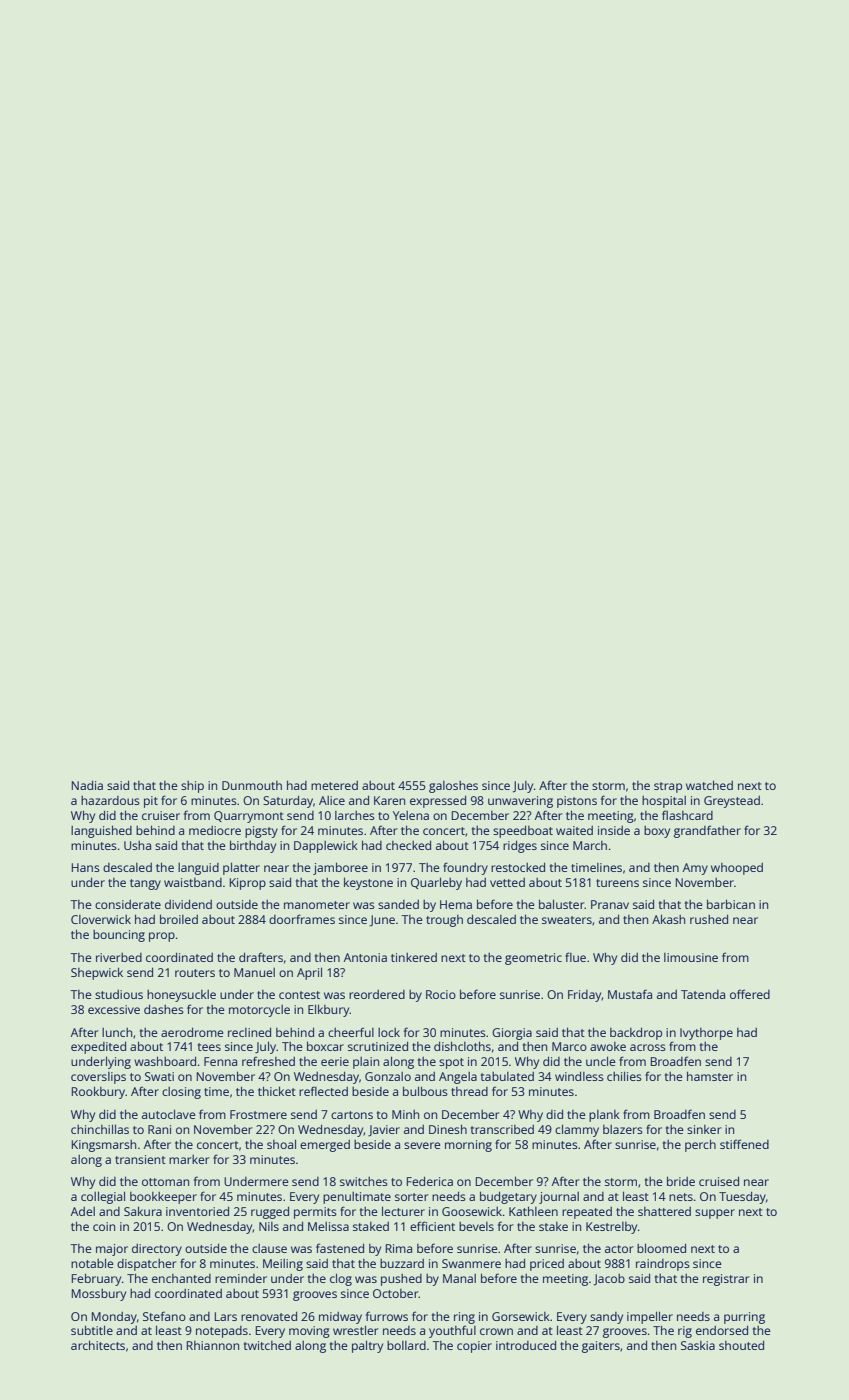 The height and width of the page is (1400, 849). What do you see at coordinates (197, 1211) in the page?
I see `inventoried` at bounding box center [197, 1211].
